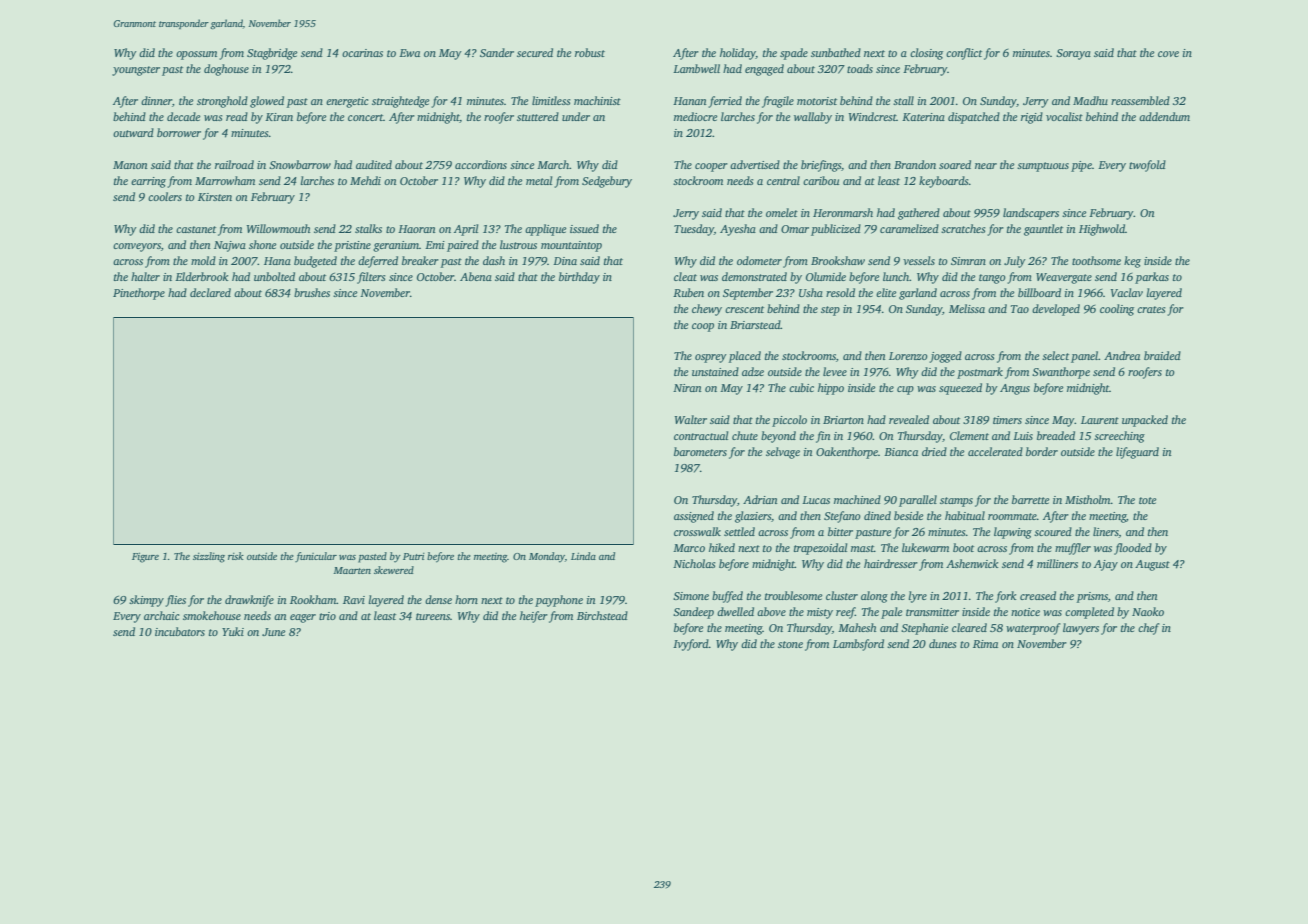  I want to click on Abena, so click(476, 276).
